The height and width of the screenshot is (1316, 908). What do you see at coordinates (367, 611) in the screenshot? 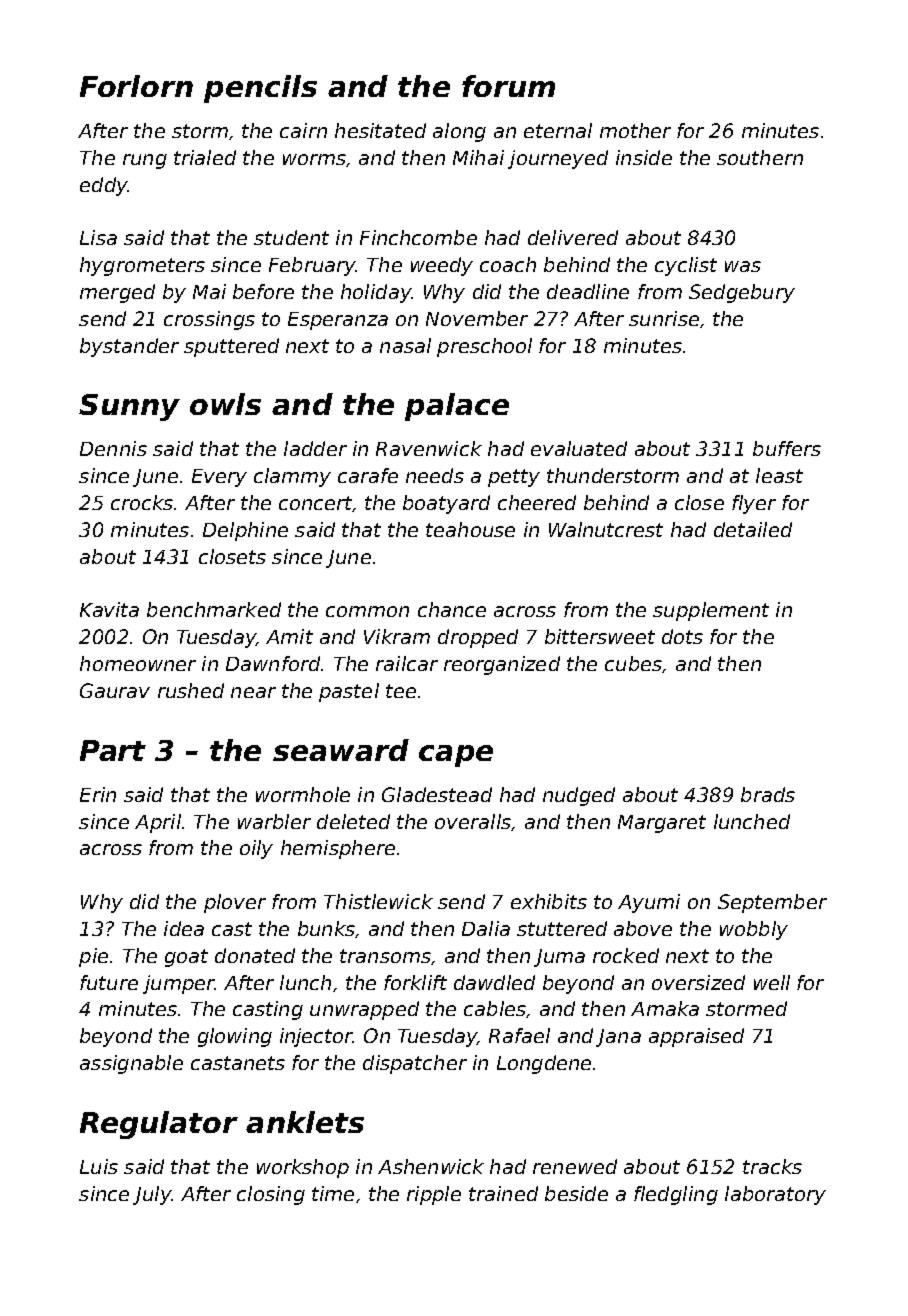
I see `common` at bounding box center [367, 611].
